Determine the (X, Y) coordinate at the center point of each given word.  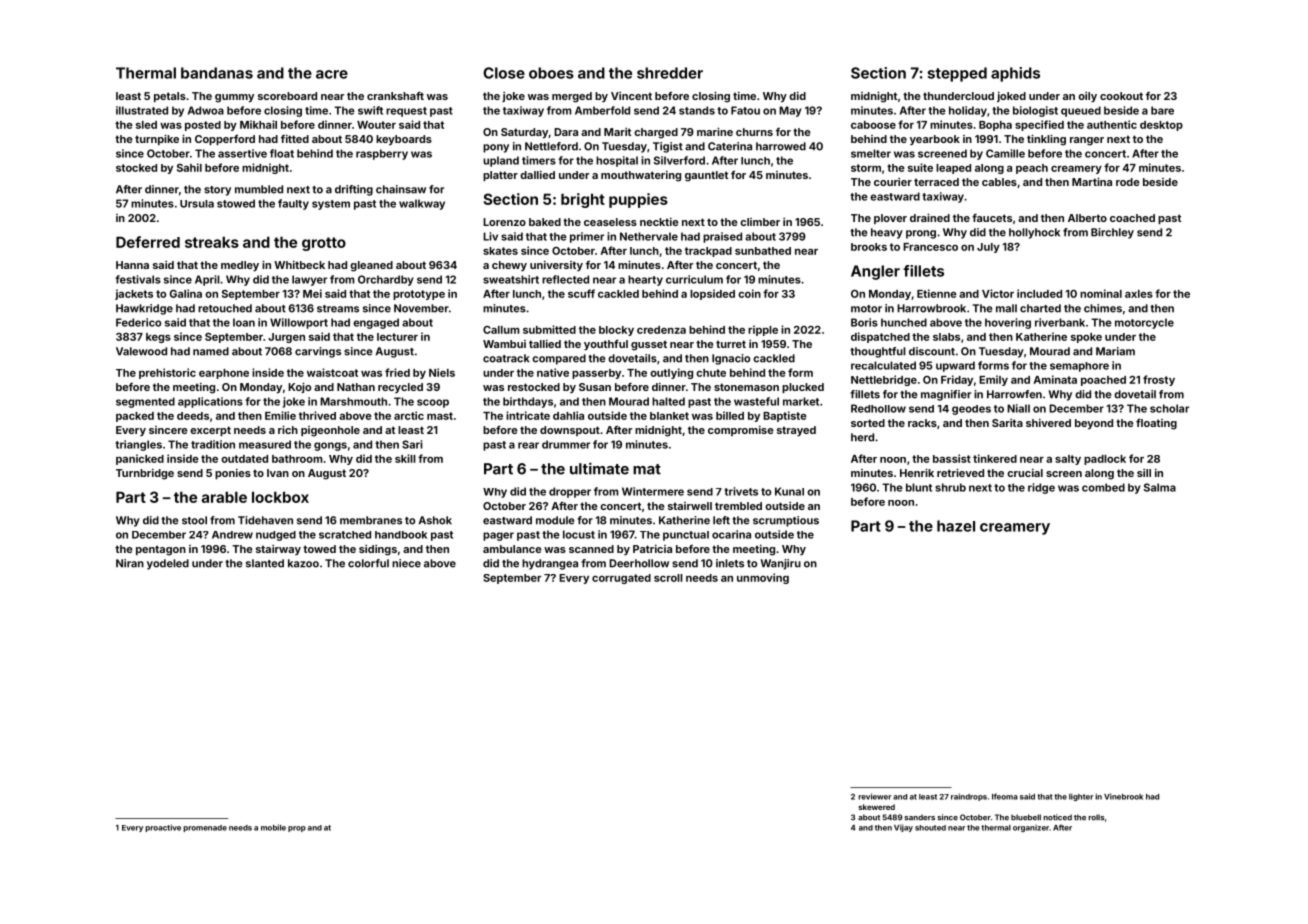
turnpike (157, 139)
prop (297, 829)
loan (244, 322)
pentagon (161, 550)
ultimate (599, 468)
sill (1144, 473)
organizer (1031, 828)
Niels (442, 372)
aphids (1015, 74)
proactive (163, 828)
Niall (1018, 408)
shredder (670, 73)
